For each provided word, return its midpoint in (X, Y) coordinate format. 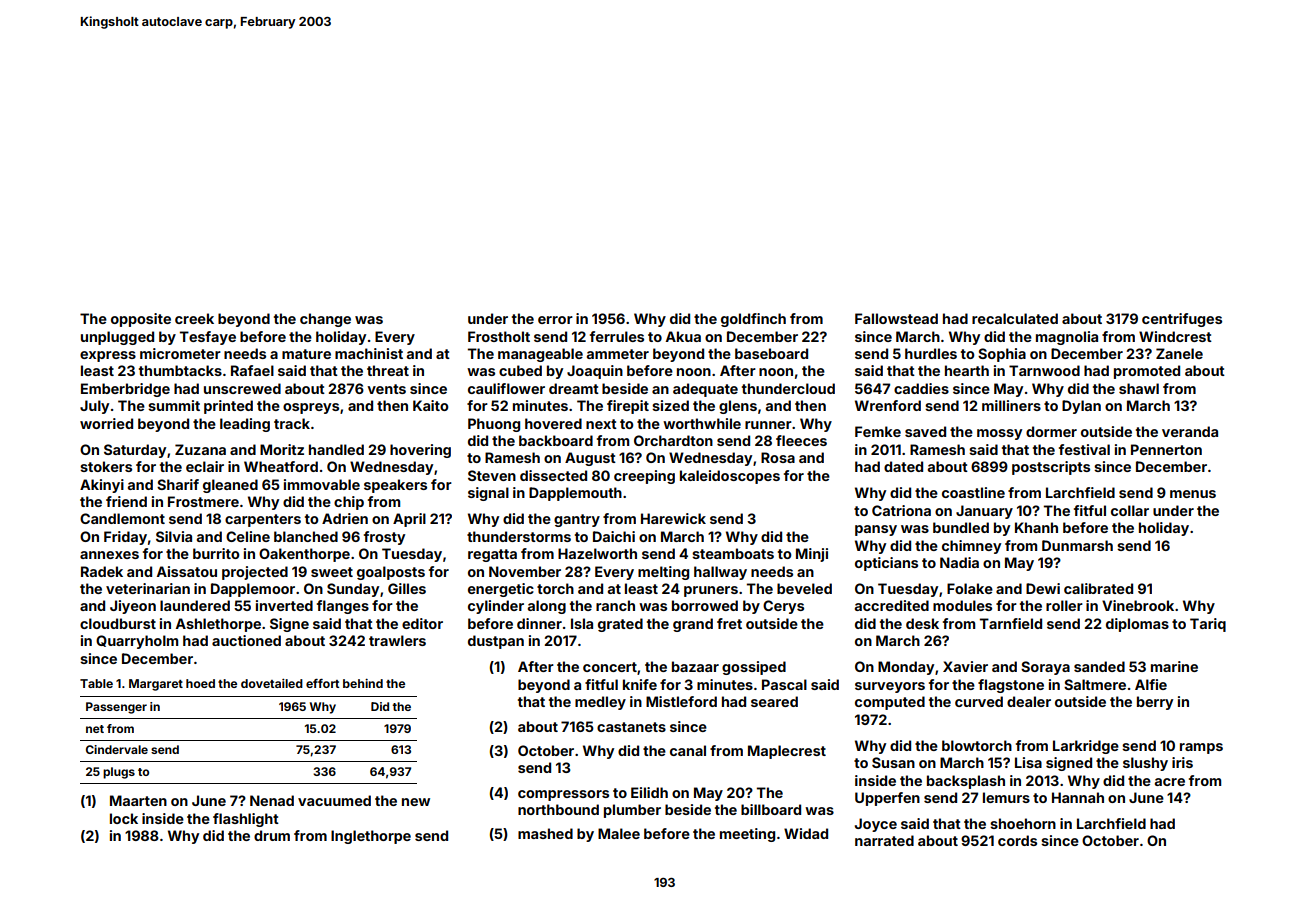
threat (388, 370)
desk (922, 623)
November (525, 571)
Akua (683, 336)
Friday (125, 538)
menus (1193, 494)
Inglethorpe (371, 837)
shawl (1139, 388)
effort (322, 683)
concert (610, 667)
